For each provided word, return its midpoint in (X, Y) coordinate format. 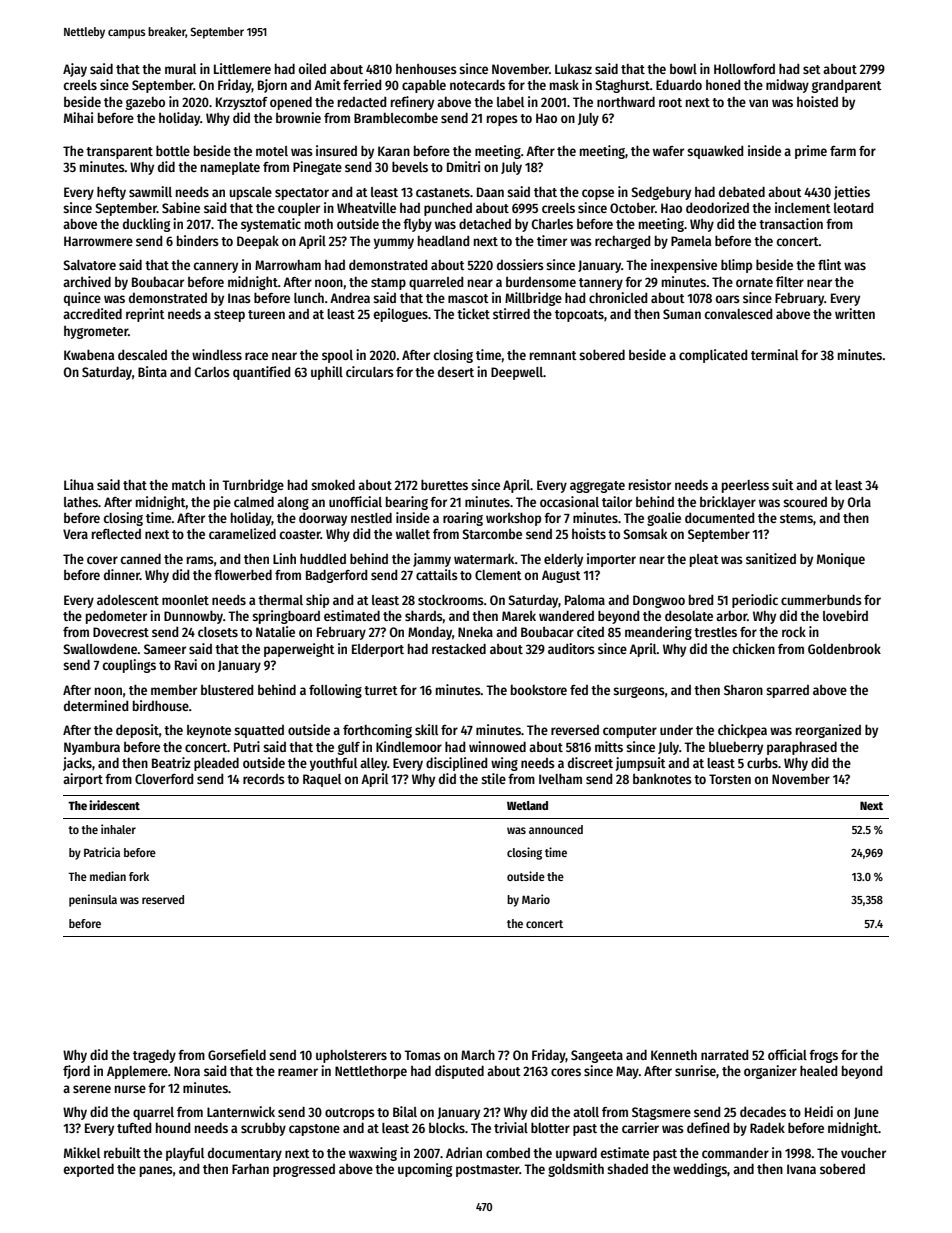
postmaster (488, 1171)
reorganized (828, 731)
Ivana (801, 1169)
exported (89, 1170)
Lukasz (573, 69)
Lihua (79, 484)
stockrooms (451, 599)
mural (180, 69)
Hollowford (744, 69)
